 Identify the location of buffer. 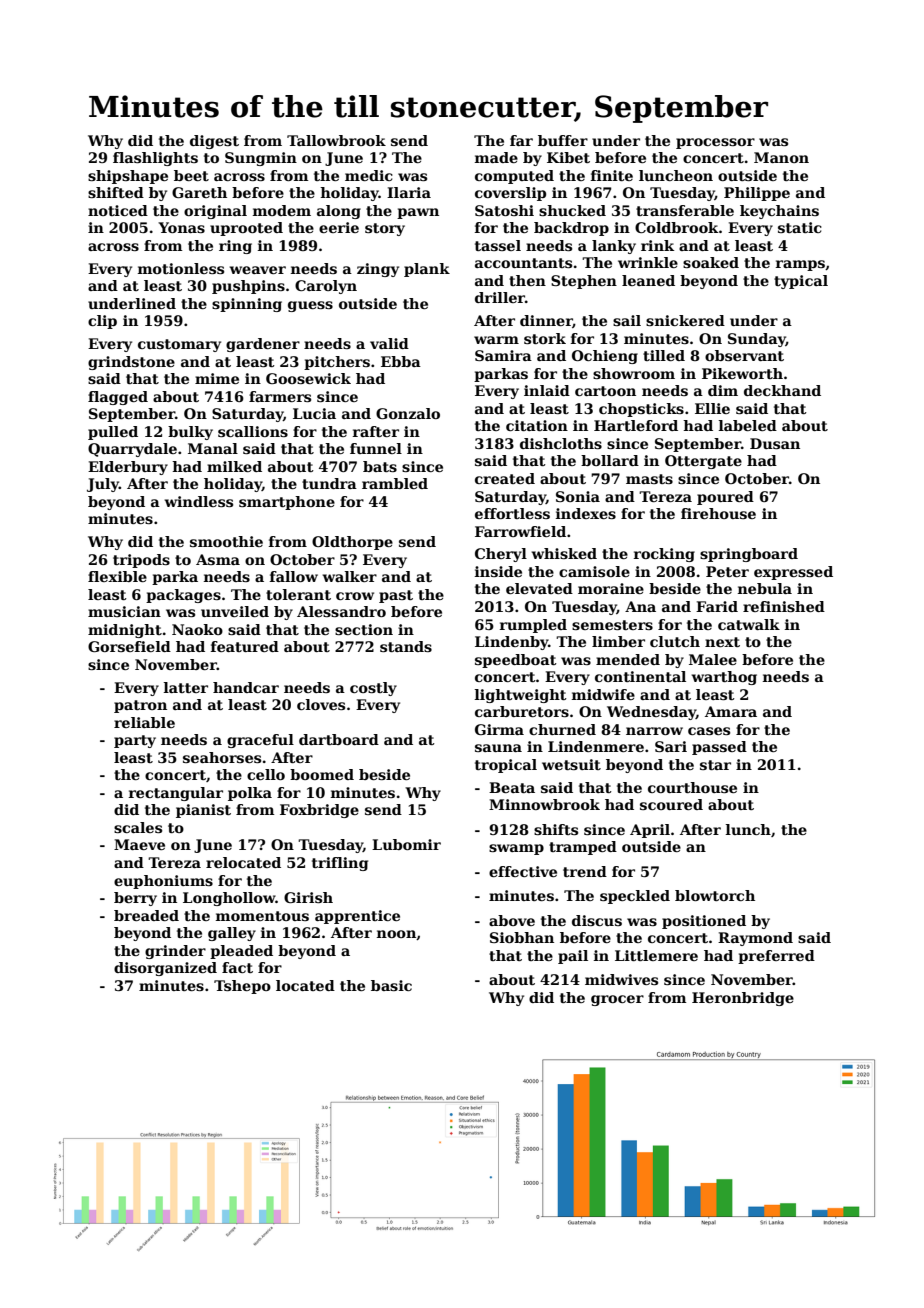
(563, 140).
